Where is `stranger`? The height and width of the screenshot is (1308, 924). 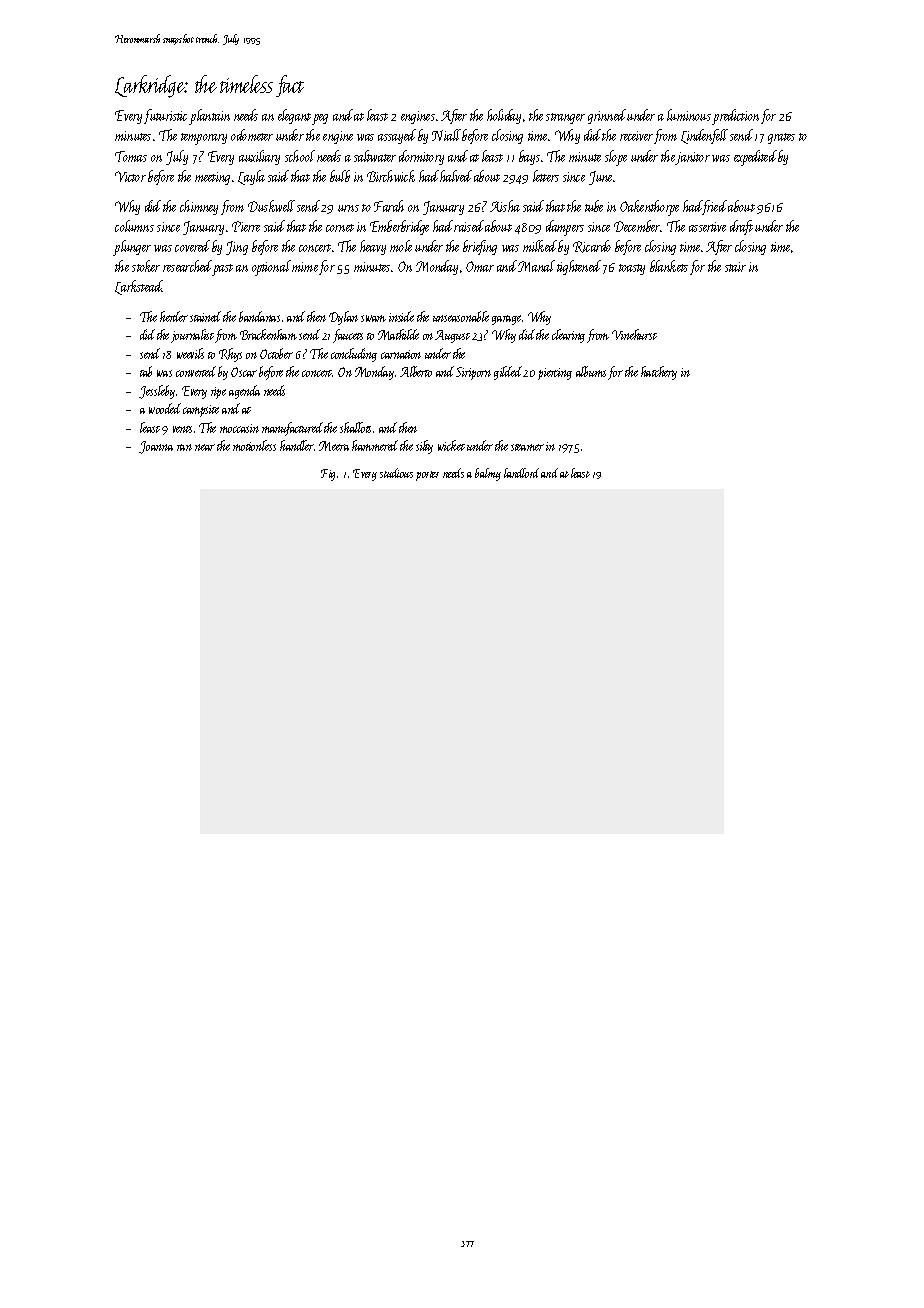 stranger is located at coordinates (565, 118).
